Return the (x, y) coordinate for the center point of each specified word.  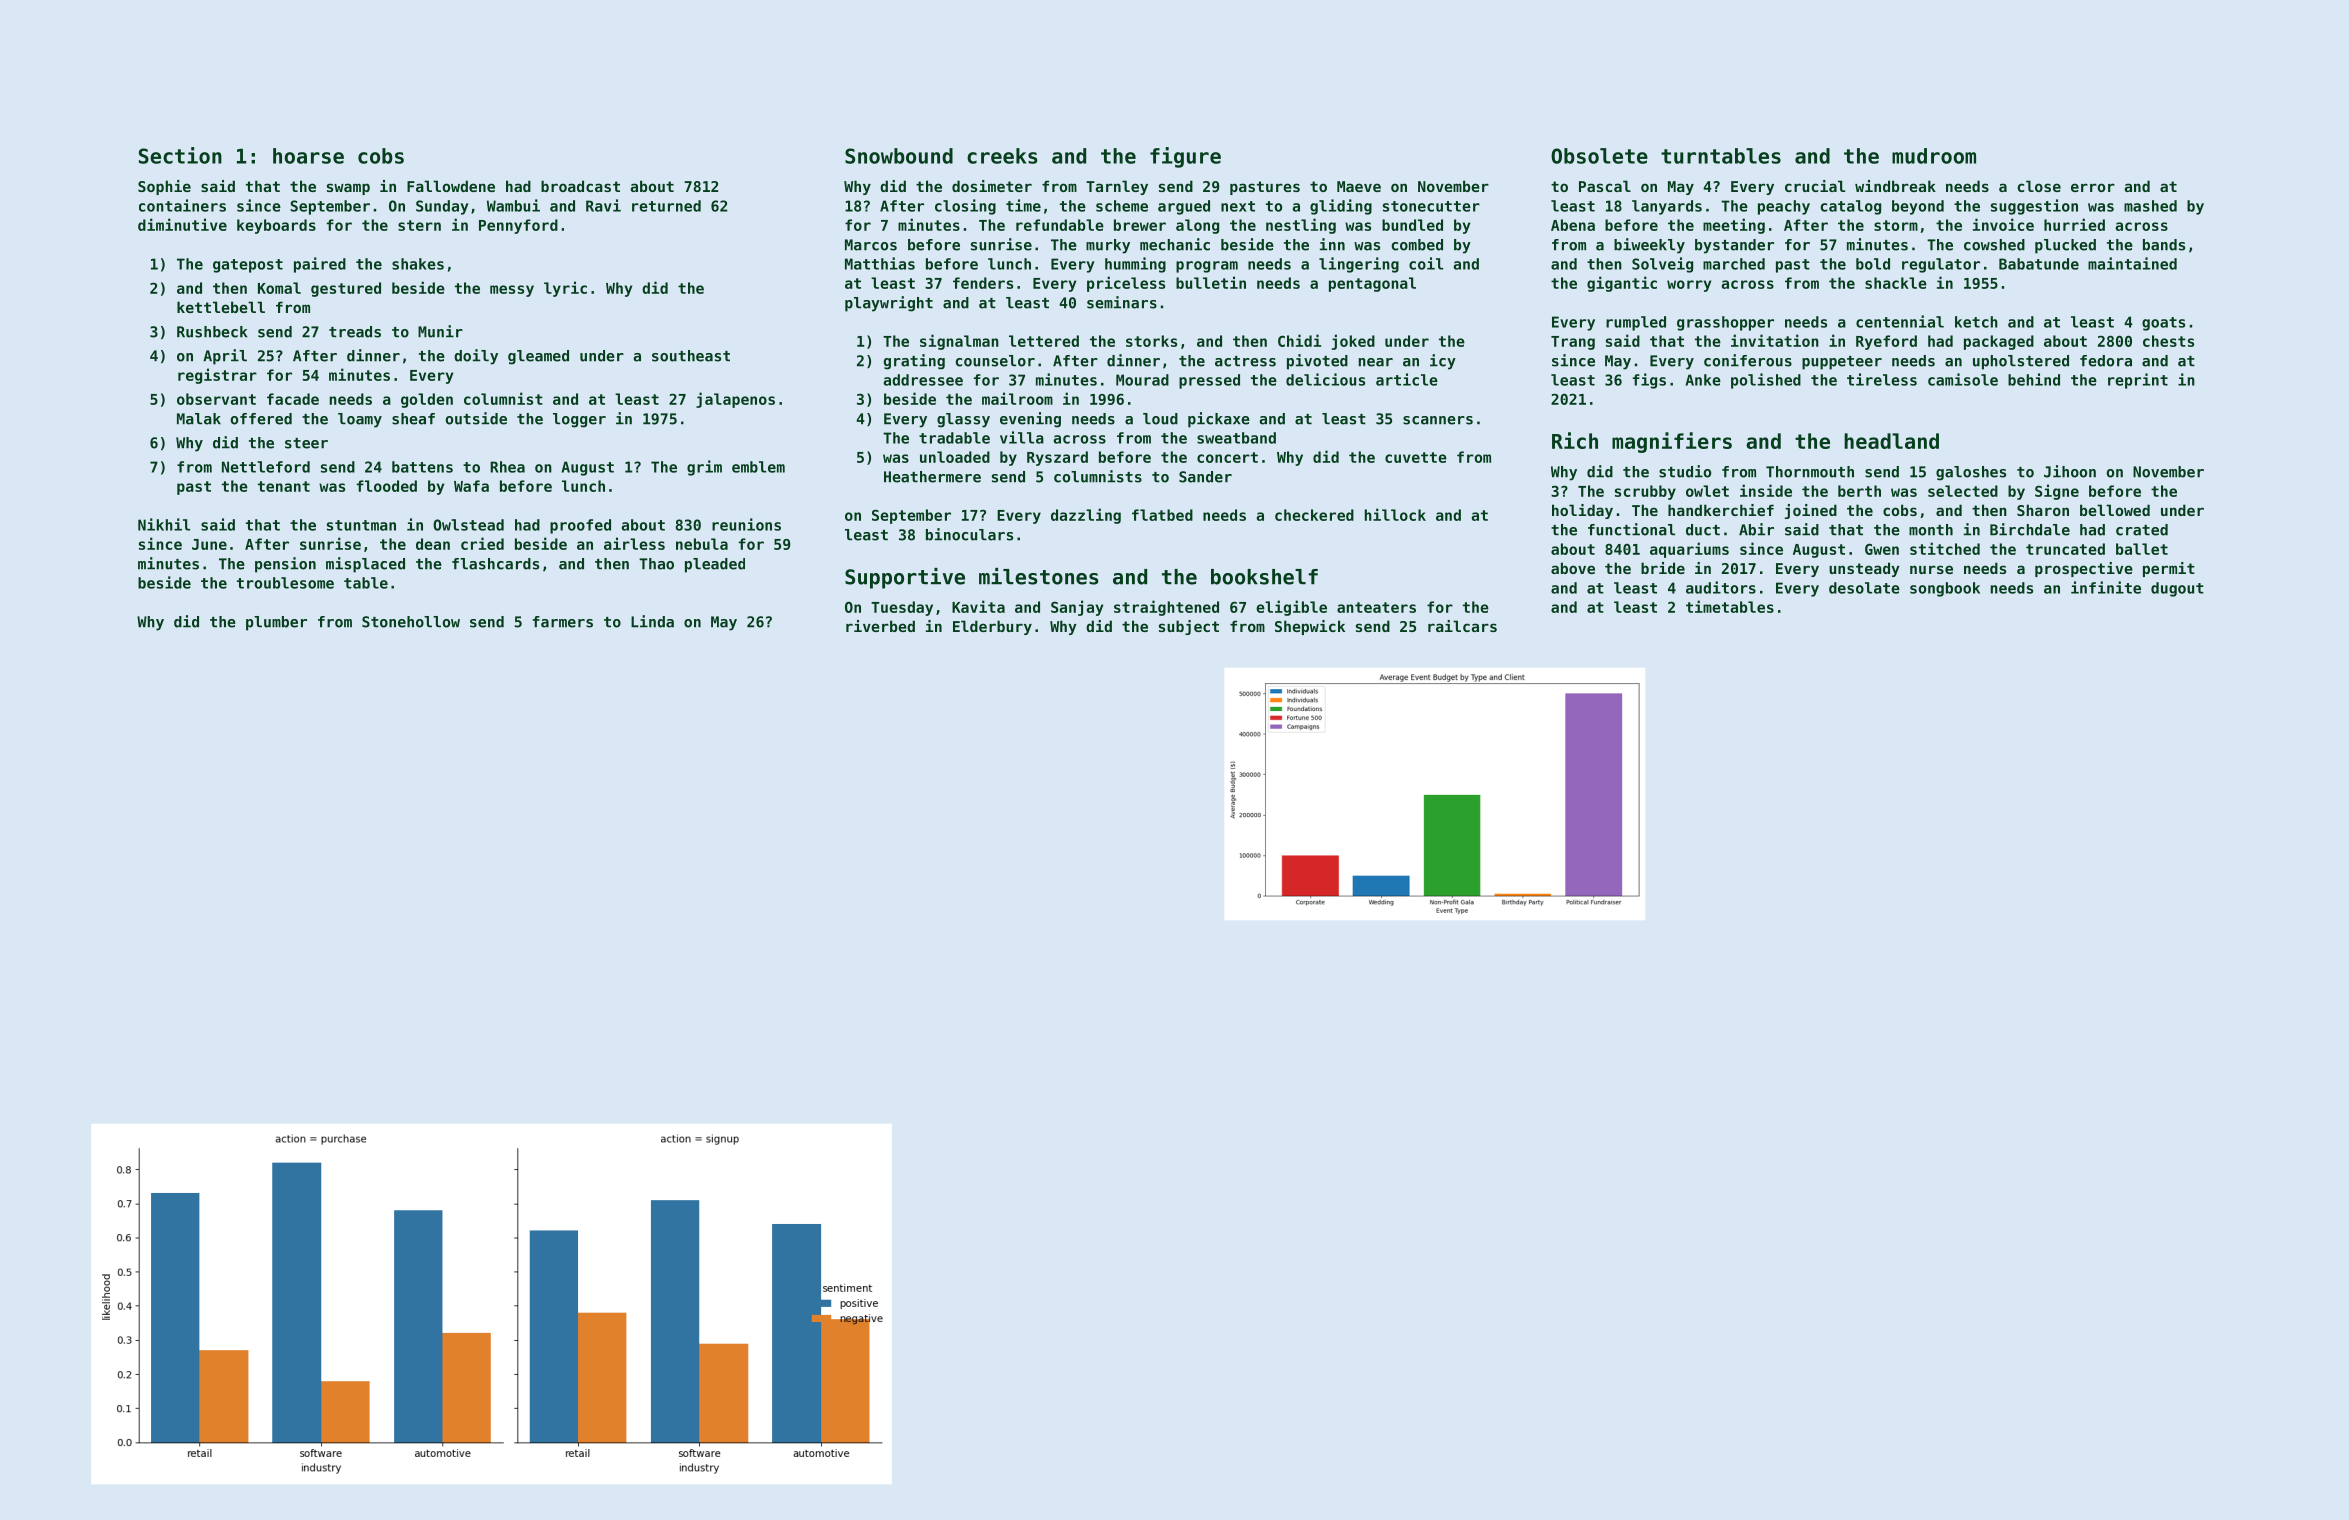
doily (476, 357)
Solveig (1662, 265)
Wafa (471, 486)
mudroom (1934, 156)
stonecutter (1431, 206)
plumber (276, 623)
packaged (1999, 342)
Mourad (1142, 380)
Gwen (1882, 549)
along (1197, 226)
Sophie (164, 187)
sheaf (413, 419)
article (1407, 379)
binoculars (969, 534)
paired (320, 265)
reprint (2138, 381)
